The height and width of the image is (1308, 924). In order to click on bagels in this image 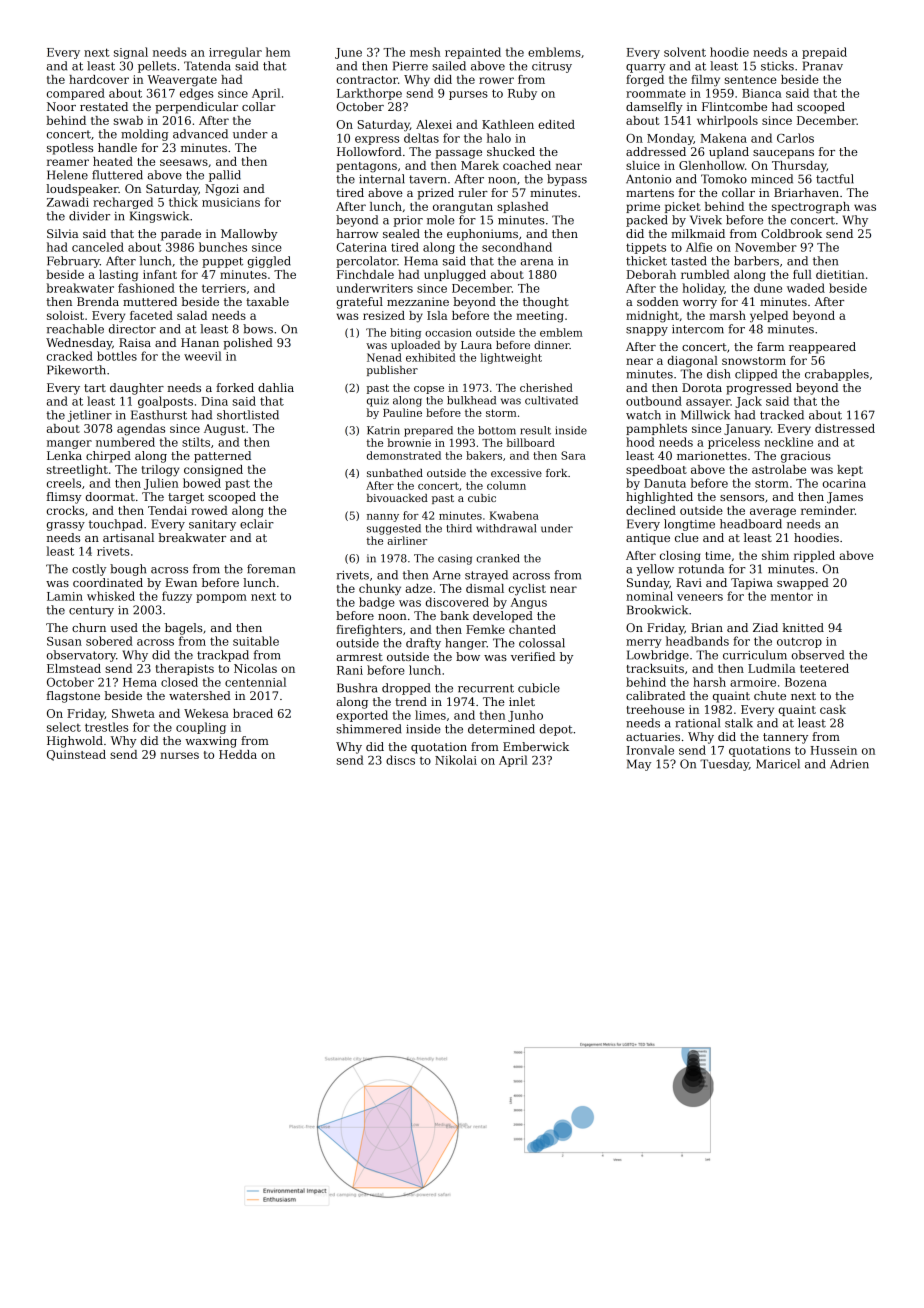, I will do `click(184, 629)`.
